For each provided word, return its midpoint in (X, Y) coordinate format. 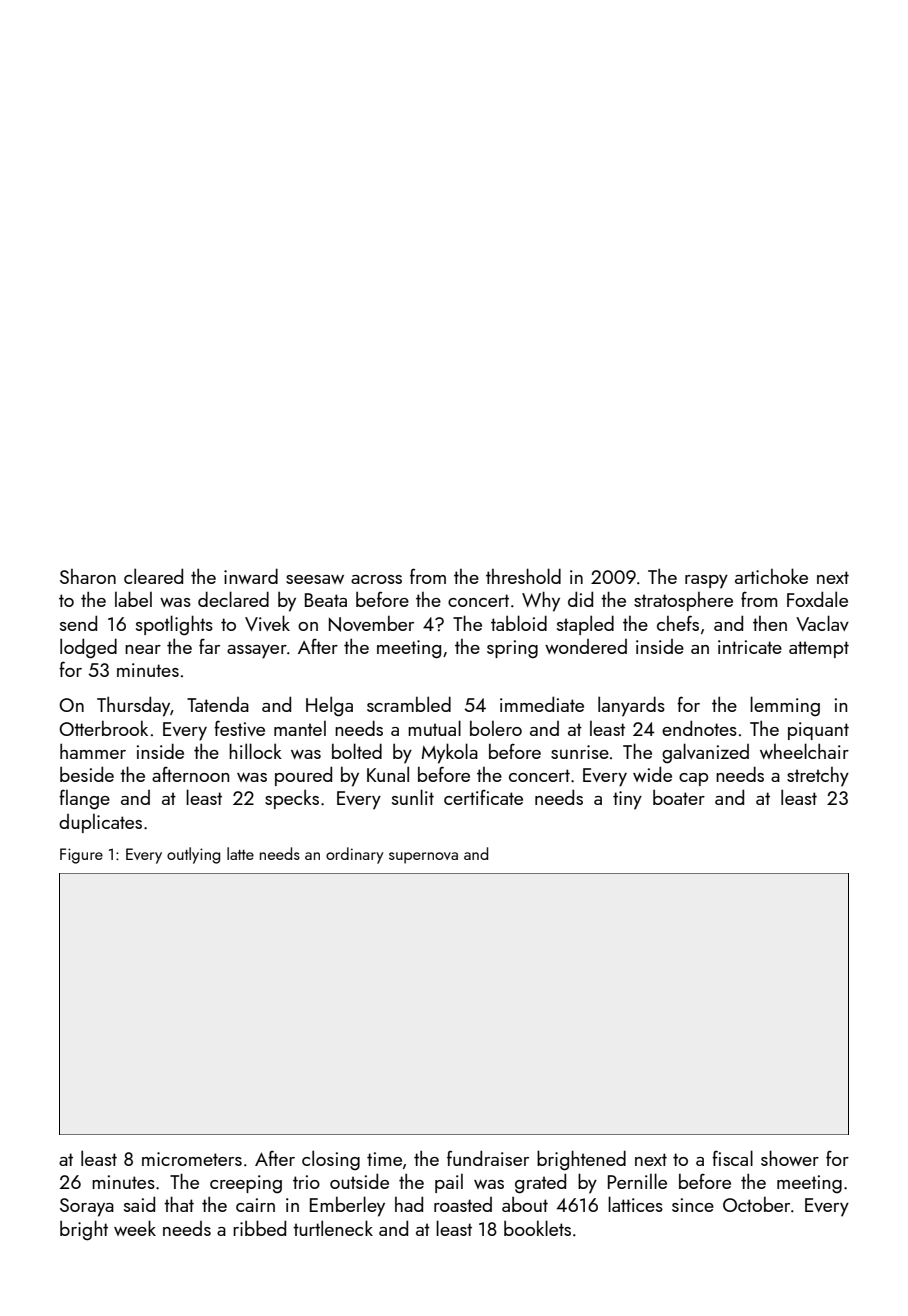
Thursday (134, 706)
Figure (81, 856)
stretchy (818, 777)
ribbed (259, 1228)
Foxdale (817, 599)
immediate (542, 704)
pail (449, 1183)
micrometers (192, 1159)
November (371, 624)
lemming (785, 706)
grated (540, 1183)
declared (233, 599)
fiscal (732, 1158)
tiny (627, 800)
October (756, 1204)
